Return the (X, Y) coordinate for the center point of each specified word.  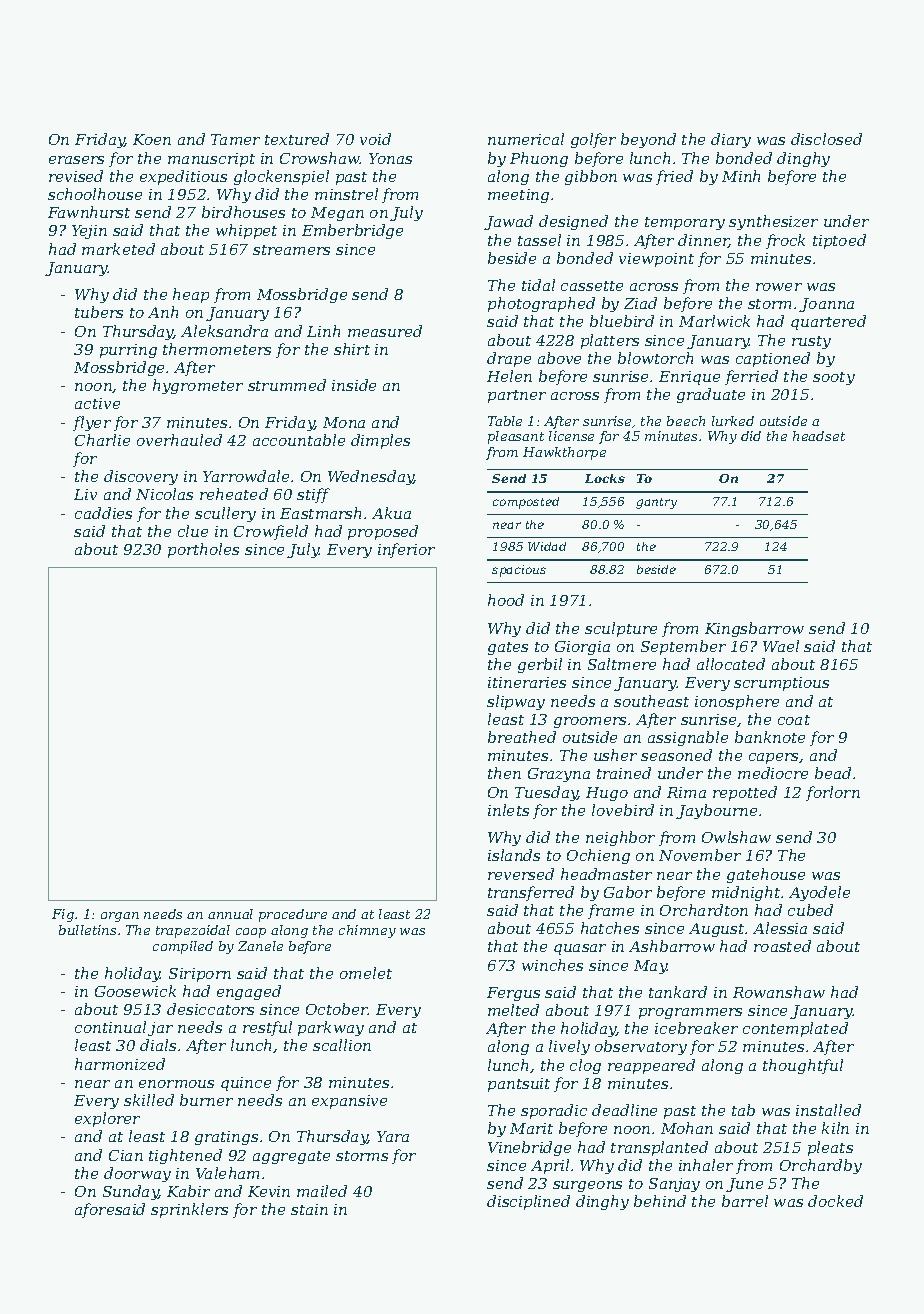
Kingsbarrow (754, 629)
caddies (103, 513)
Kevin (269, 1191)
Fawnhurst (89, 212)
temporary (685, 223)
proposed (383, 532)
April (550, 1166)
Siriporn (200, 975)
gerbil (540, 665)
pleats (830, 1148)
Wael (781, 646)
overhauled (179, 440)
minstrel (346, 194)
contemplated (795, 1029)
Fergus (513, 994)
